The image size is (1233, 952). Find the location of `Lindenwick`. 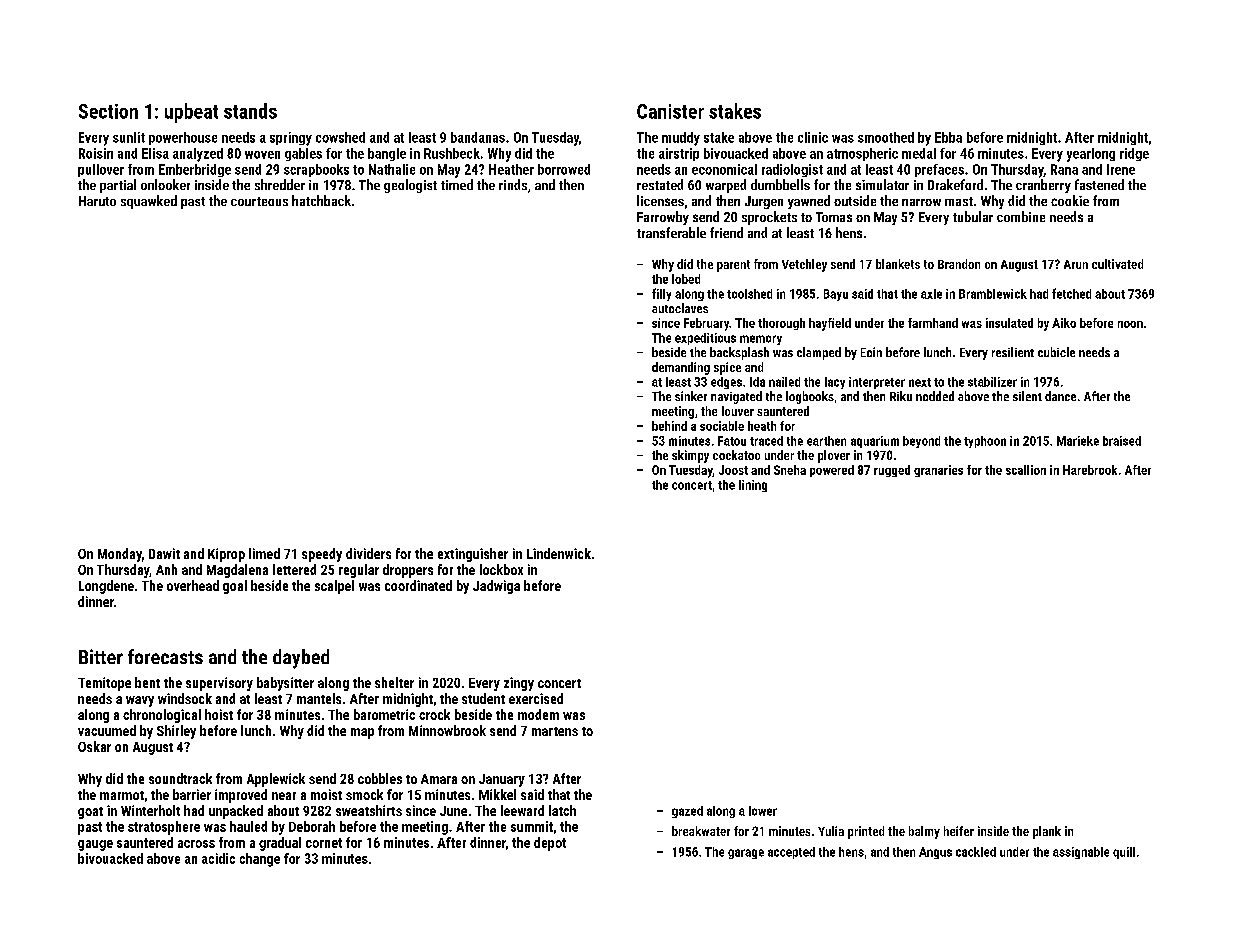

Lindenwick is located at coordinates (559, 553).
